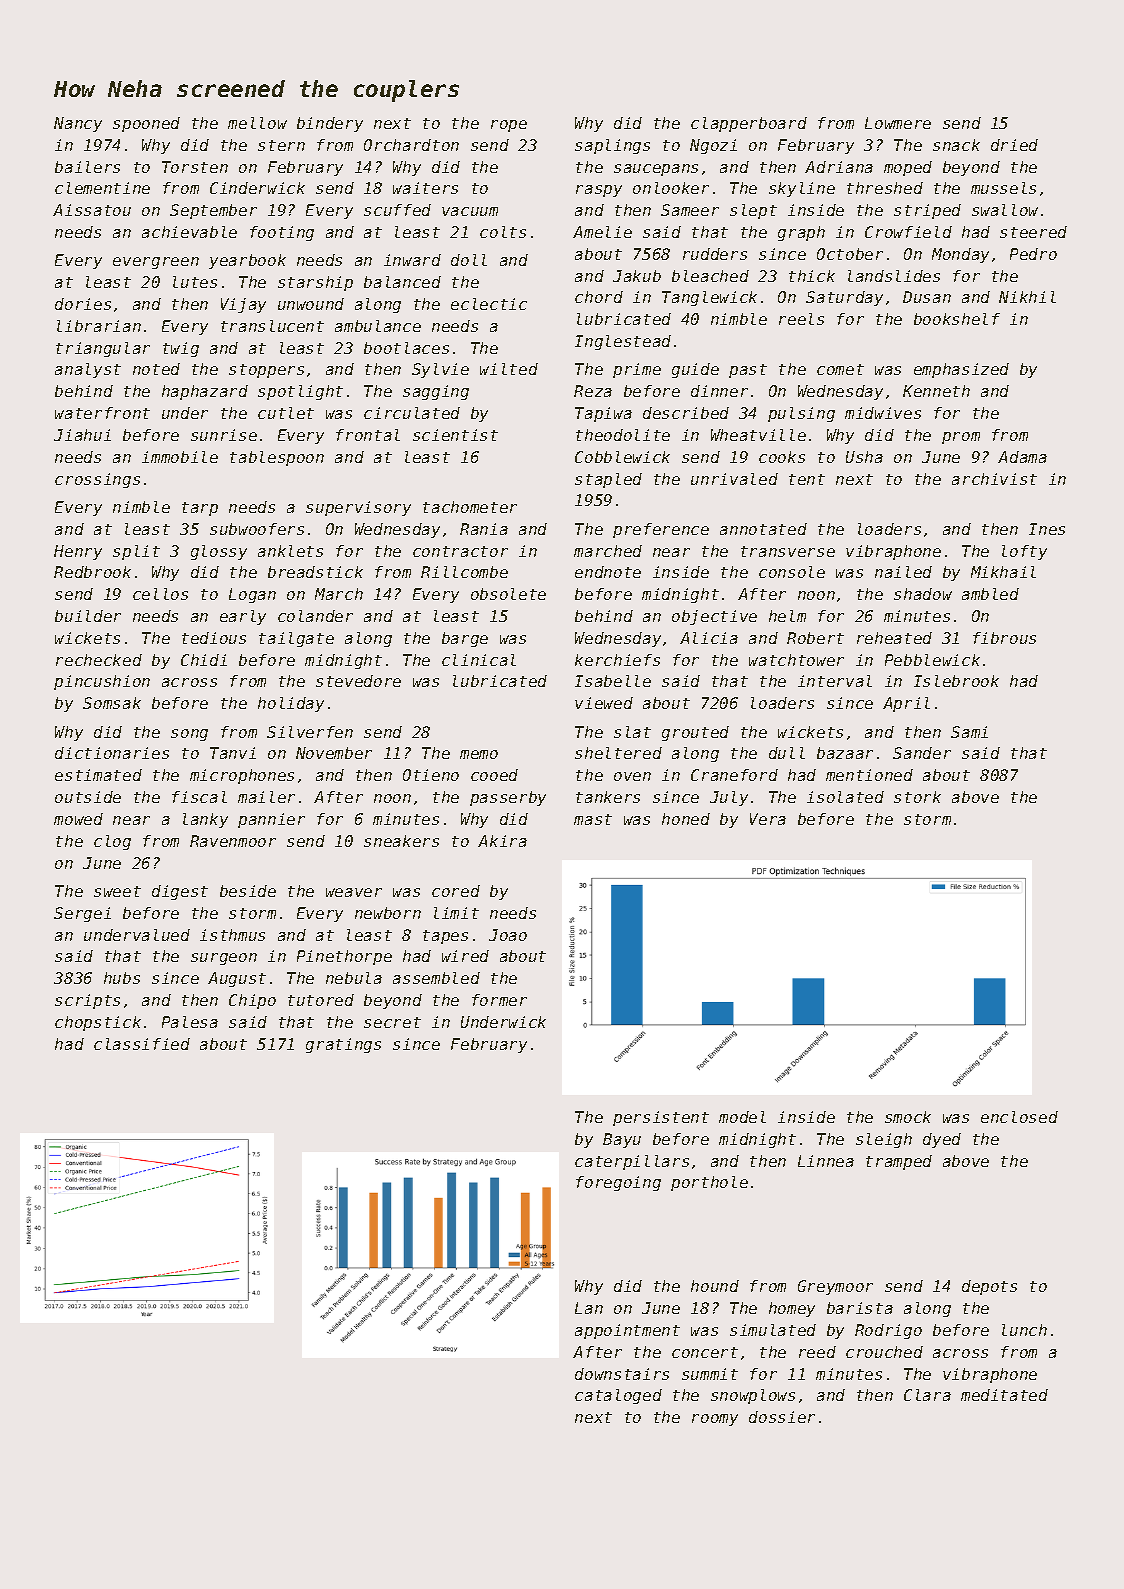 The width and height of the page is (1124, 1589). What do you see at coordinates (1014, 145) in the page?
I see `dried` at bounding box center [1014, 145].
